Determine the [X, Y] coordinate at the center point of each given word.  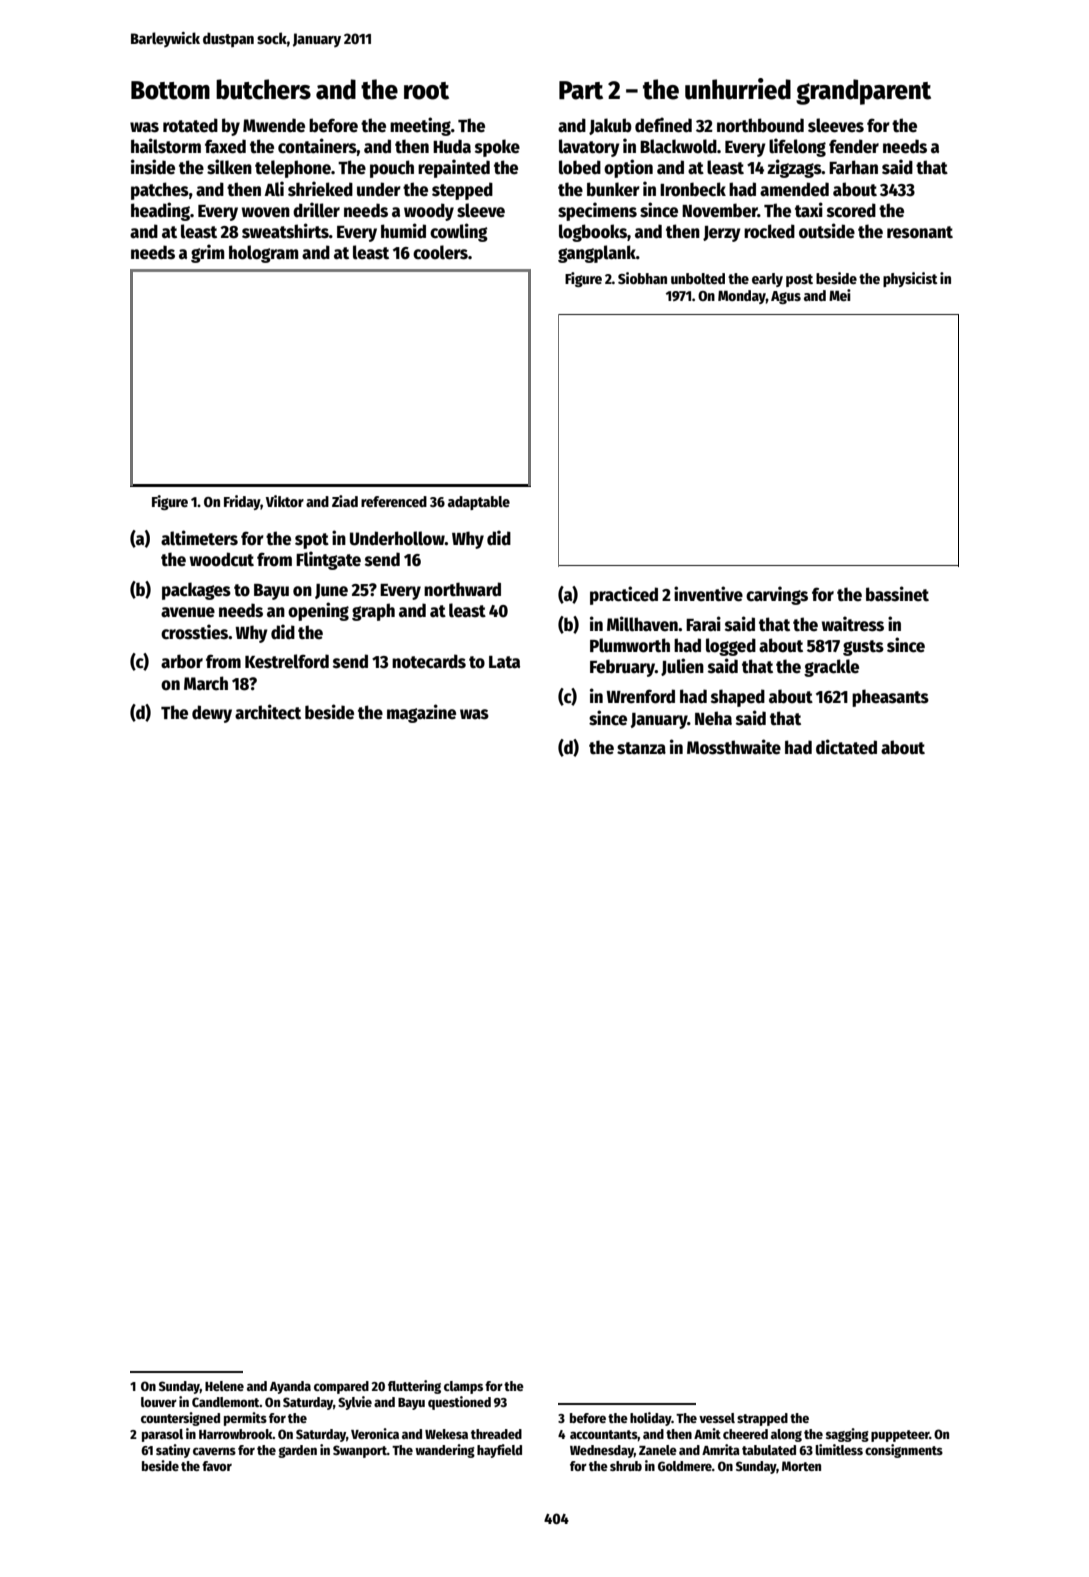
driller [316, 210]
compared [341, 1387]
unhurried [738, 89]
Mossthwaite [734, 747]
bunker [613, 189]
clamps [463, 1387]
